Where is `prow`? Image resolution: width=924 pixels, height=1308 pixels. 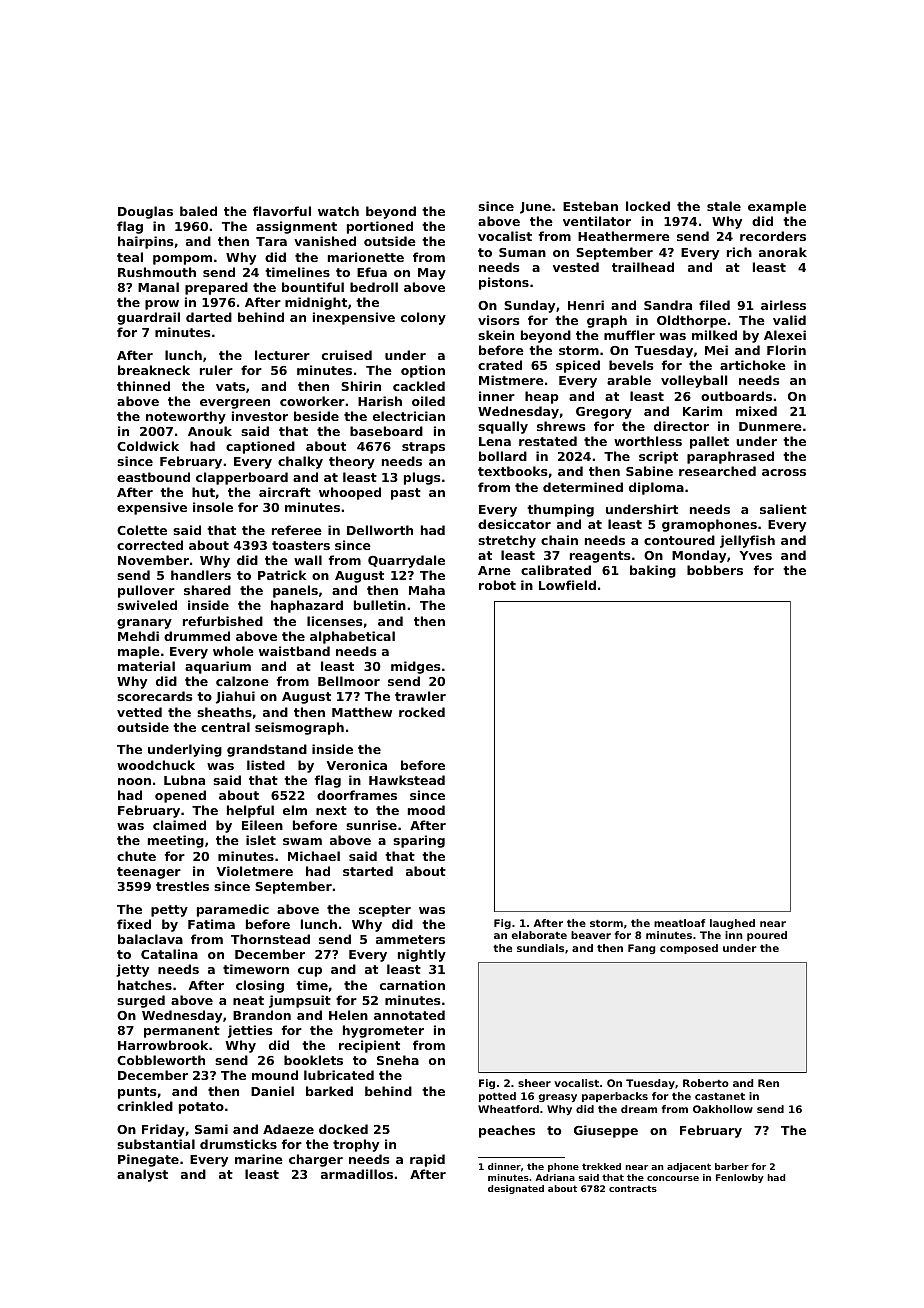 prow is located at coordinates (162, 305).
